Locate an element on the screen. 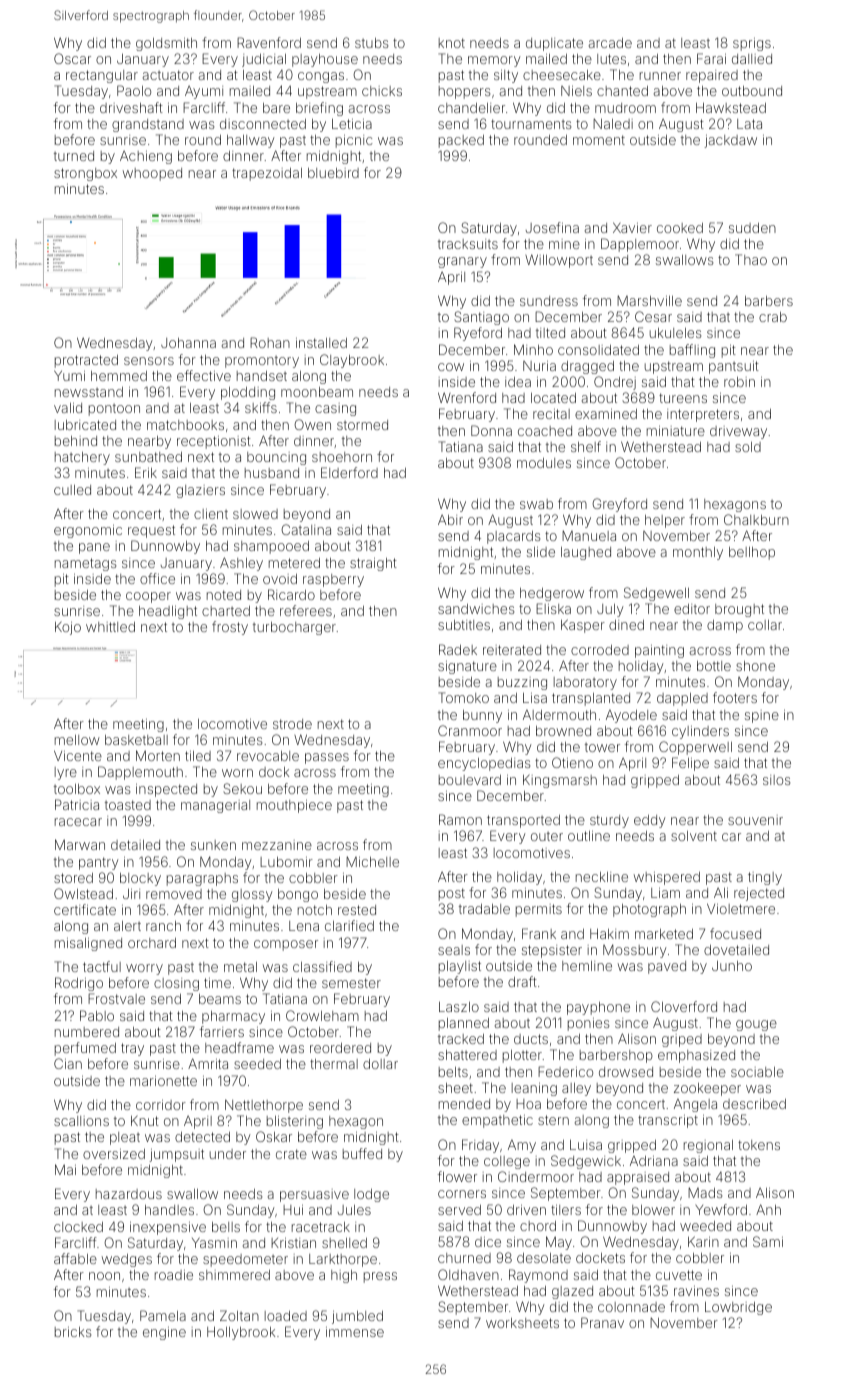 The width and height of the screenshot is (849, 1400). passes is located at coordinates (327, 758).
